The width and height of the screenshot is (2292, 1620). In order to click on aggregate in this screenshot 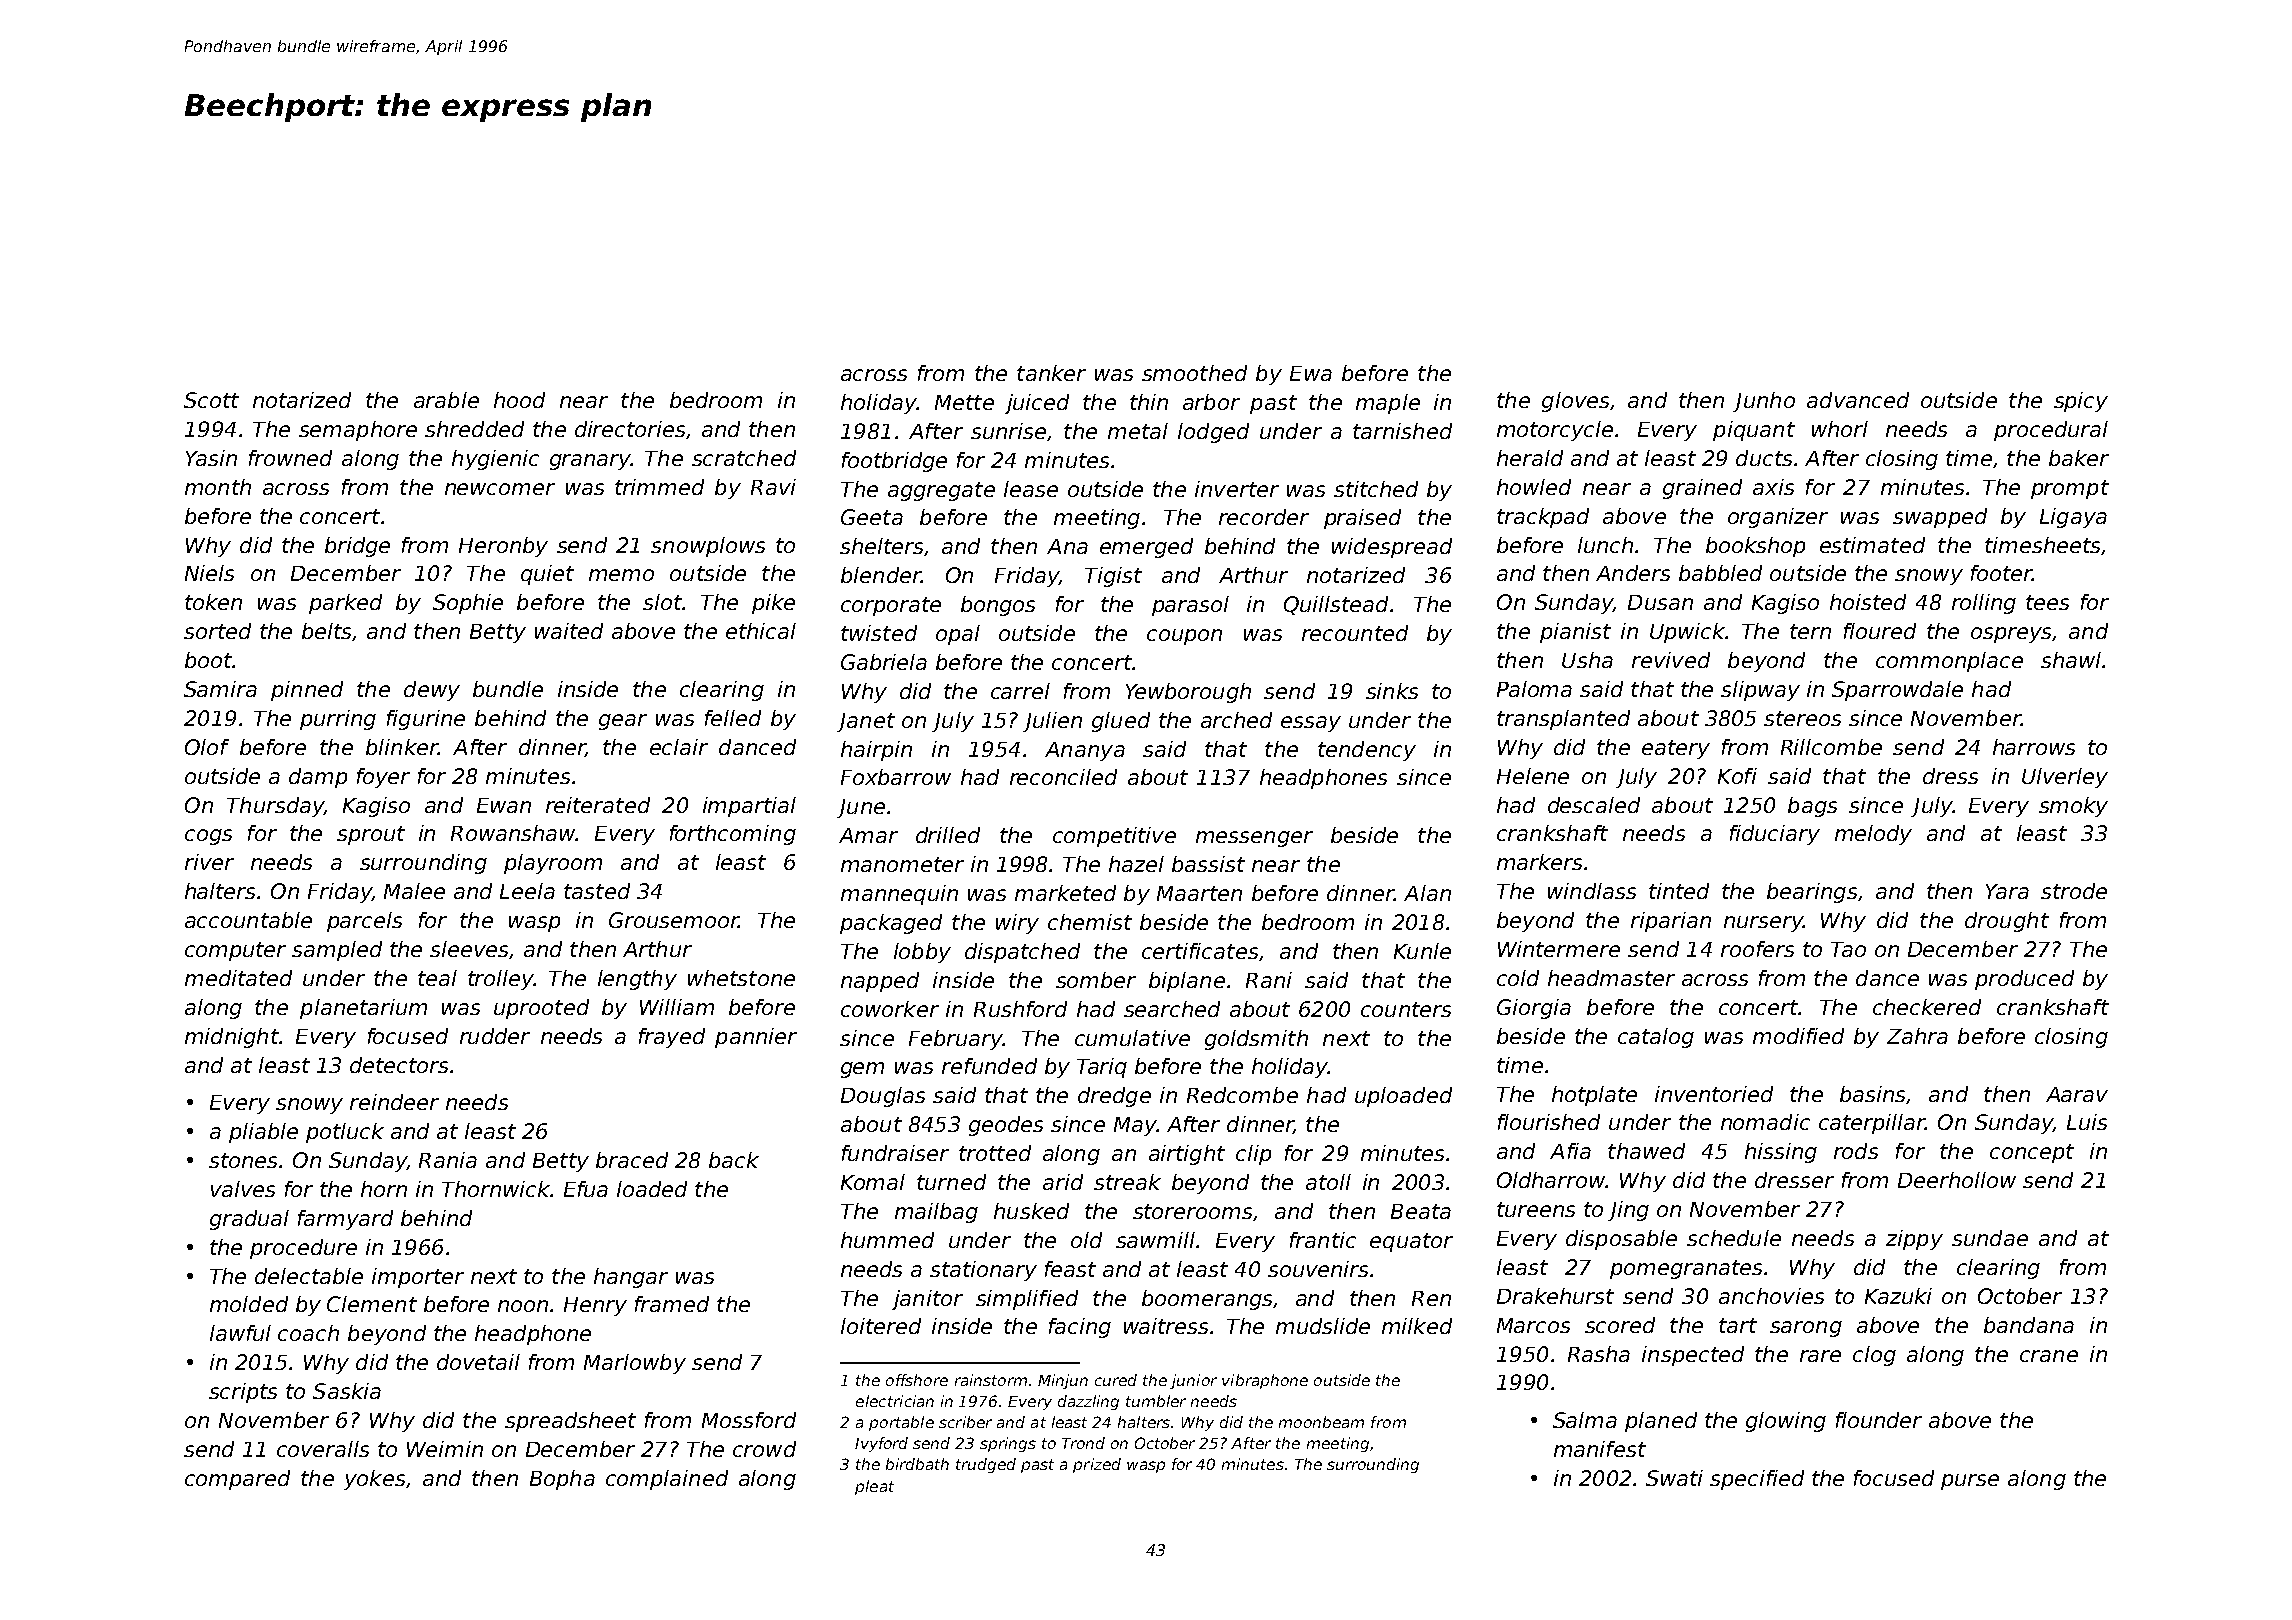, I will do `click(941, 491)`.
